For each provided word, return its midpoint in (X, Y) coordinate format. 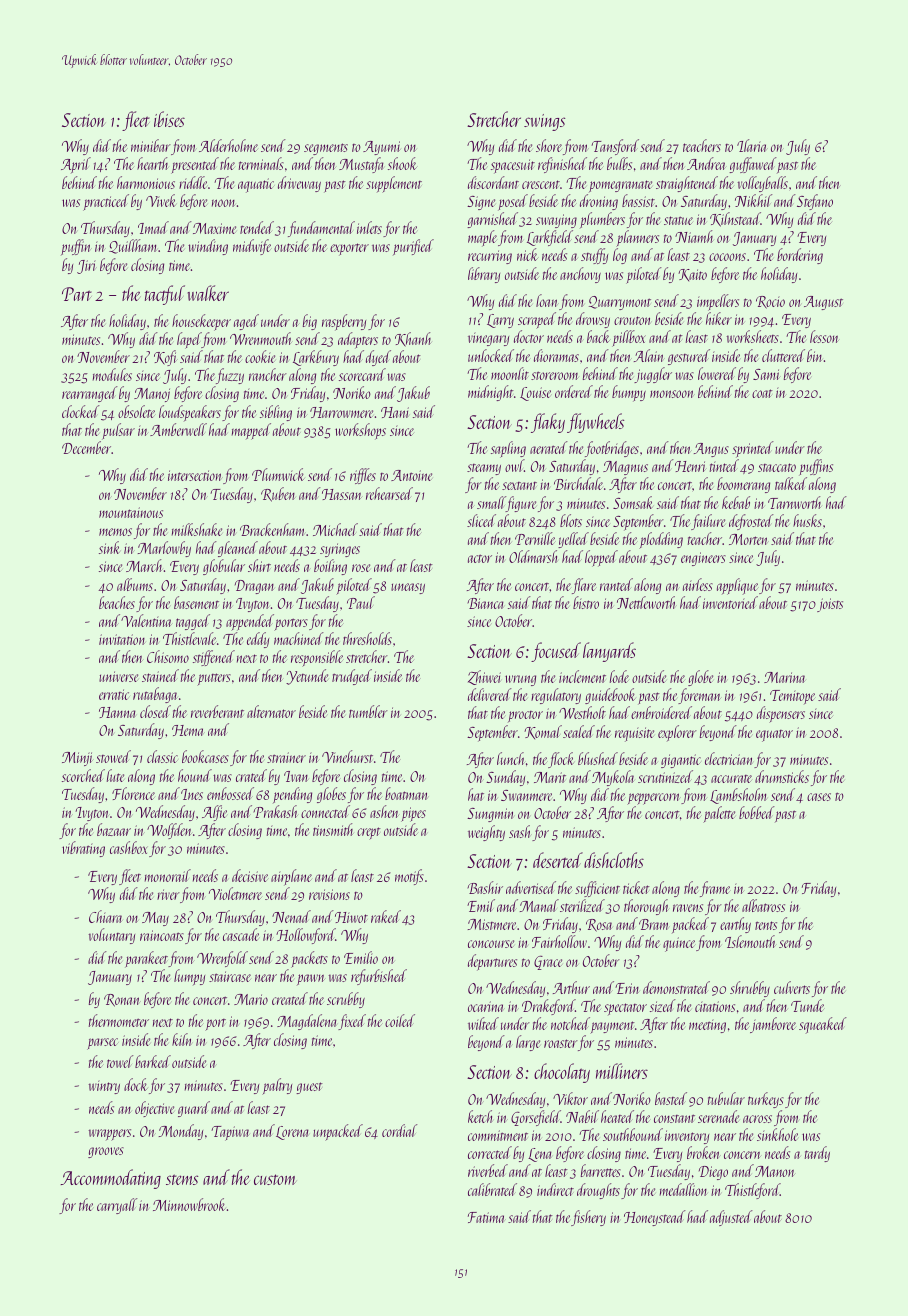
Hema (187, 730)
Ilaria (751, 145)
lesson (824, 336)
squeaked (823, 1025)
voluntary (111, 936)
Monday (181, 1132)
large (528, 1043)
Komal (543, 732)
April (76, 165)
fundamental (321, 229)
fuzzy (230, 376)
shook (402, 163)
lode (619, 676)
